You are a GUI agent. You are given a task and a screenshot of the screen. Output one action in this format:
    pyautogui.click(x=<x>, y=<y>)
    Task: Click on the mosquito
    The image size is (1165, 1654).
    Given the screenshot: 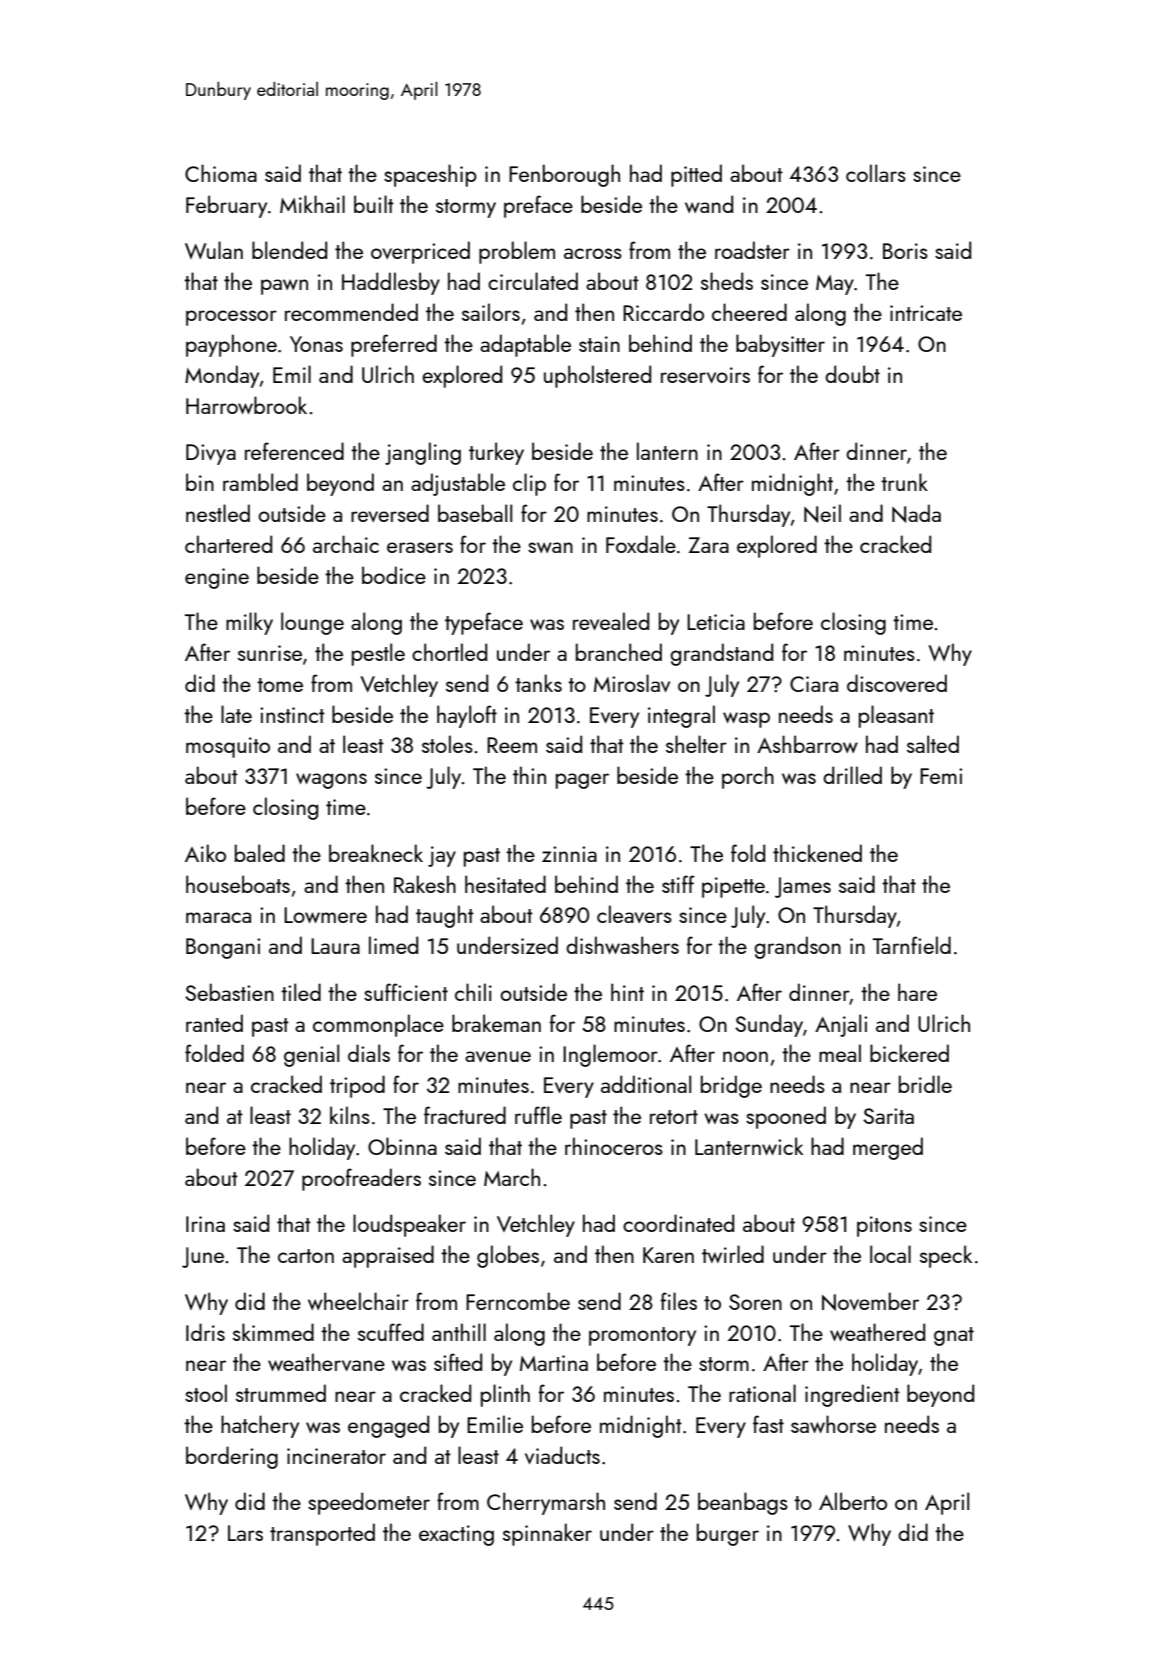 What is the action you would take?
    pyautogui.click(x=228, y=747)
